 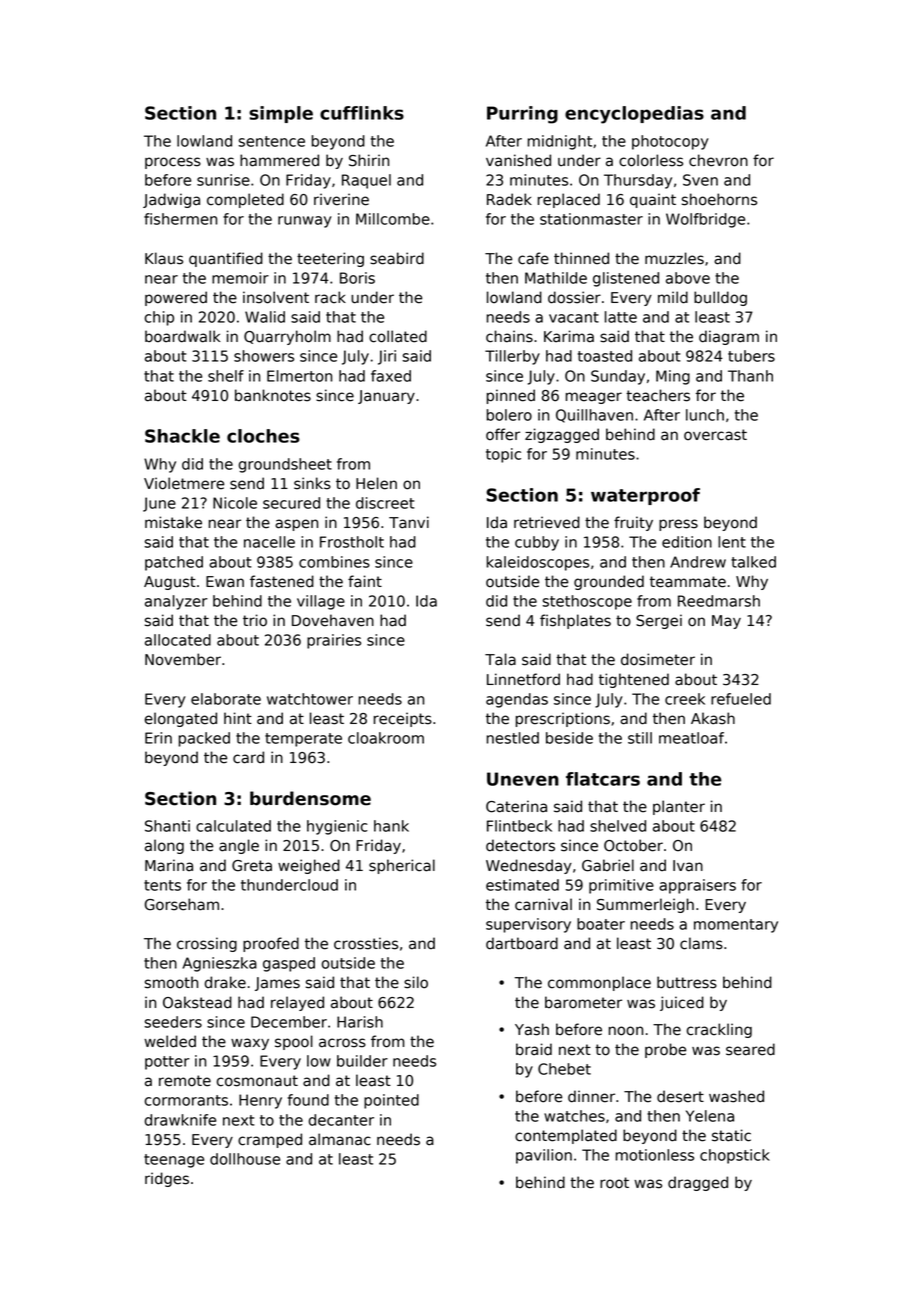 What do you see at coordinates (310, 699) in the screenshot?
I see `watchtower` at bounding box center [310, 699].
